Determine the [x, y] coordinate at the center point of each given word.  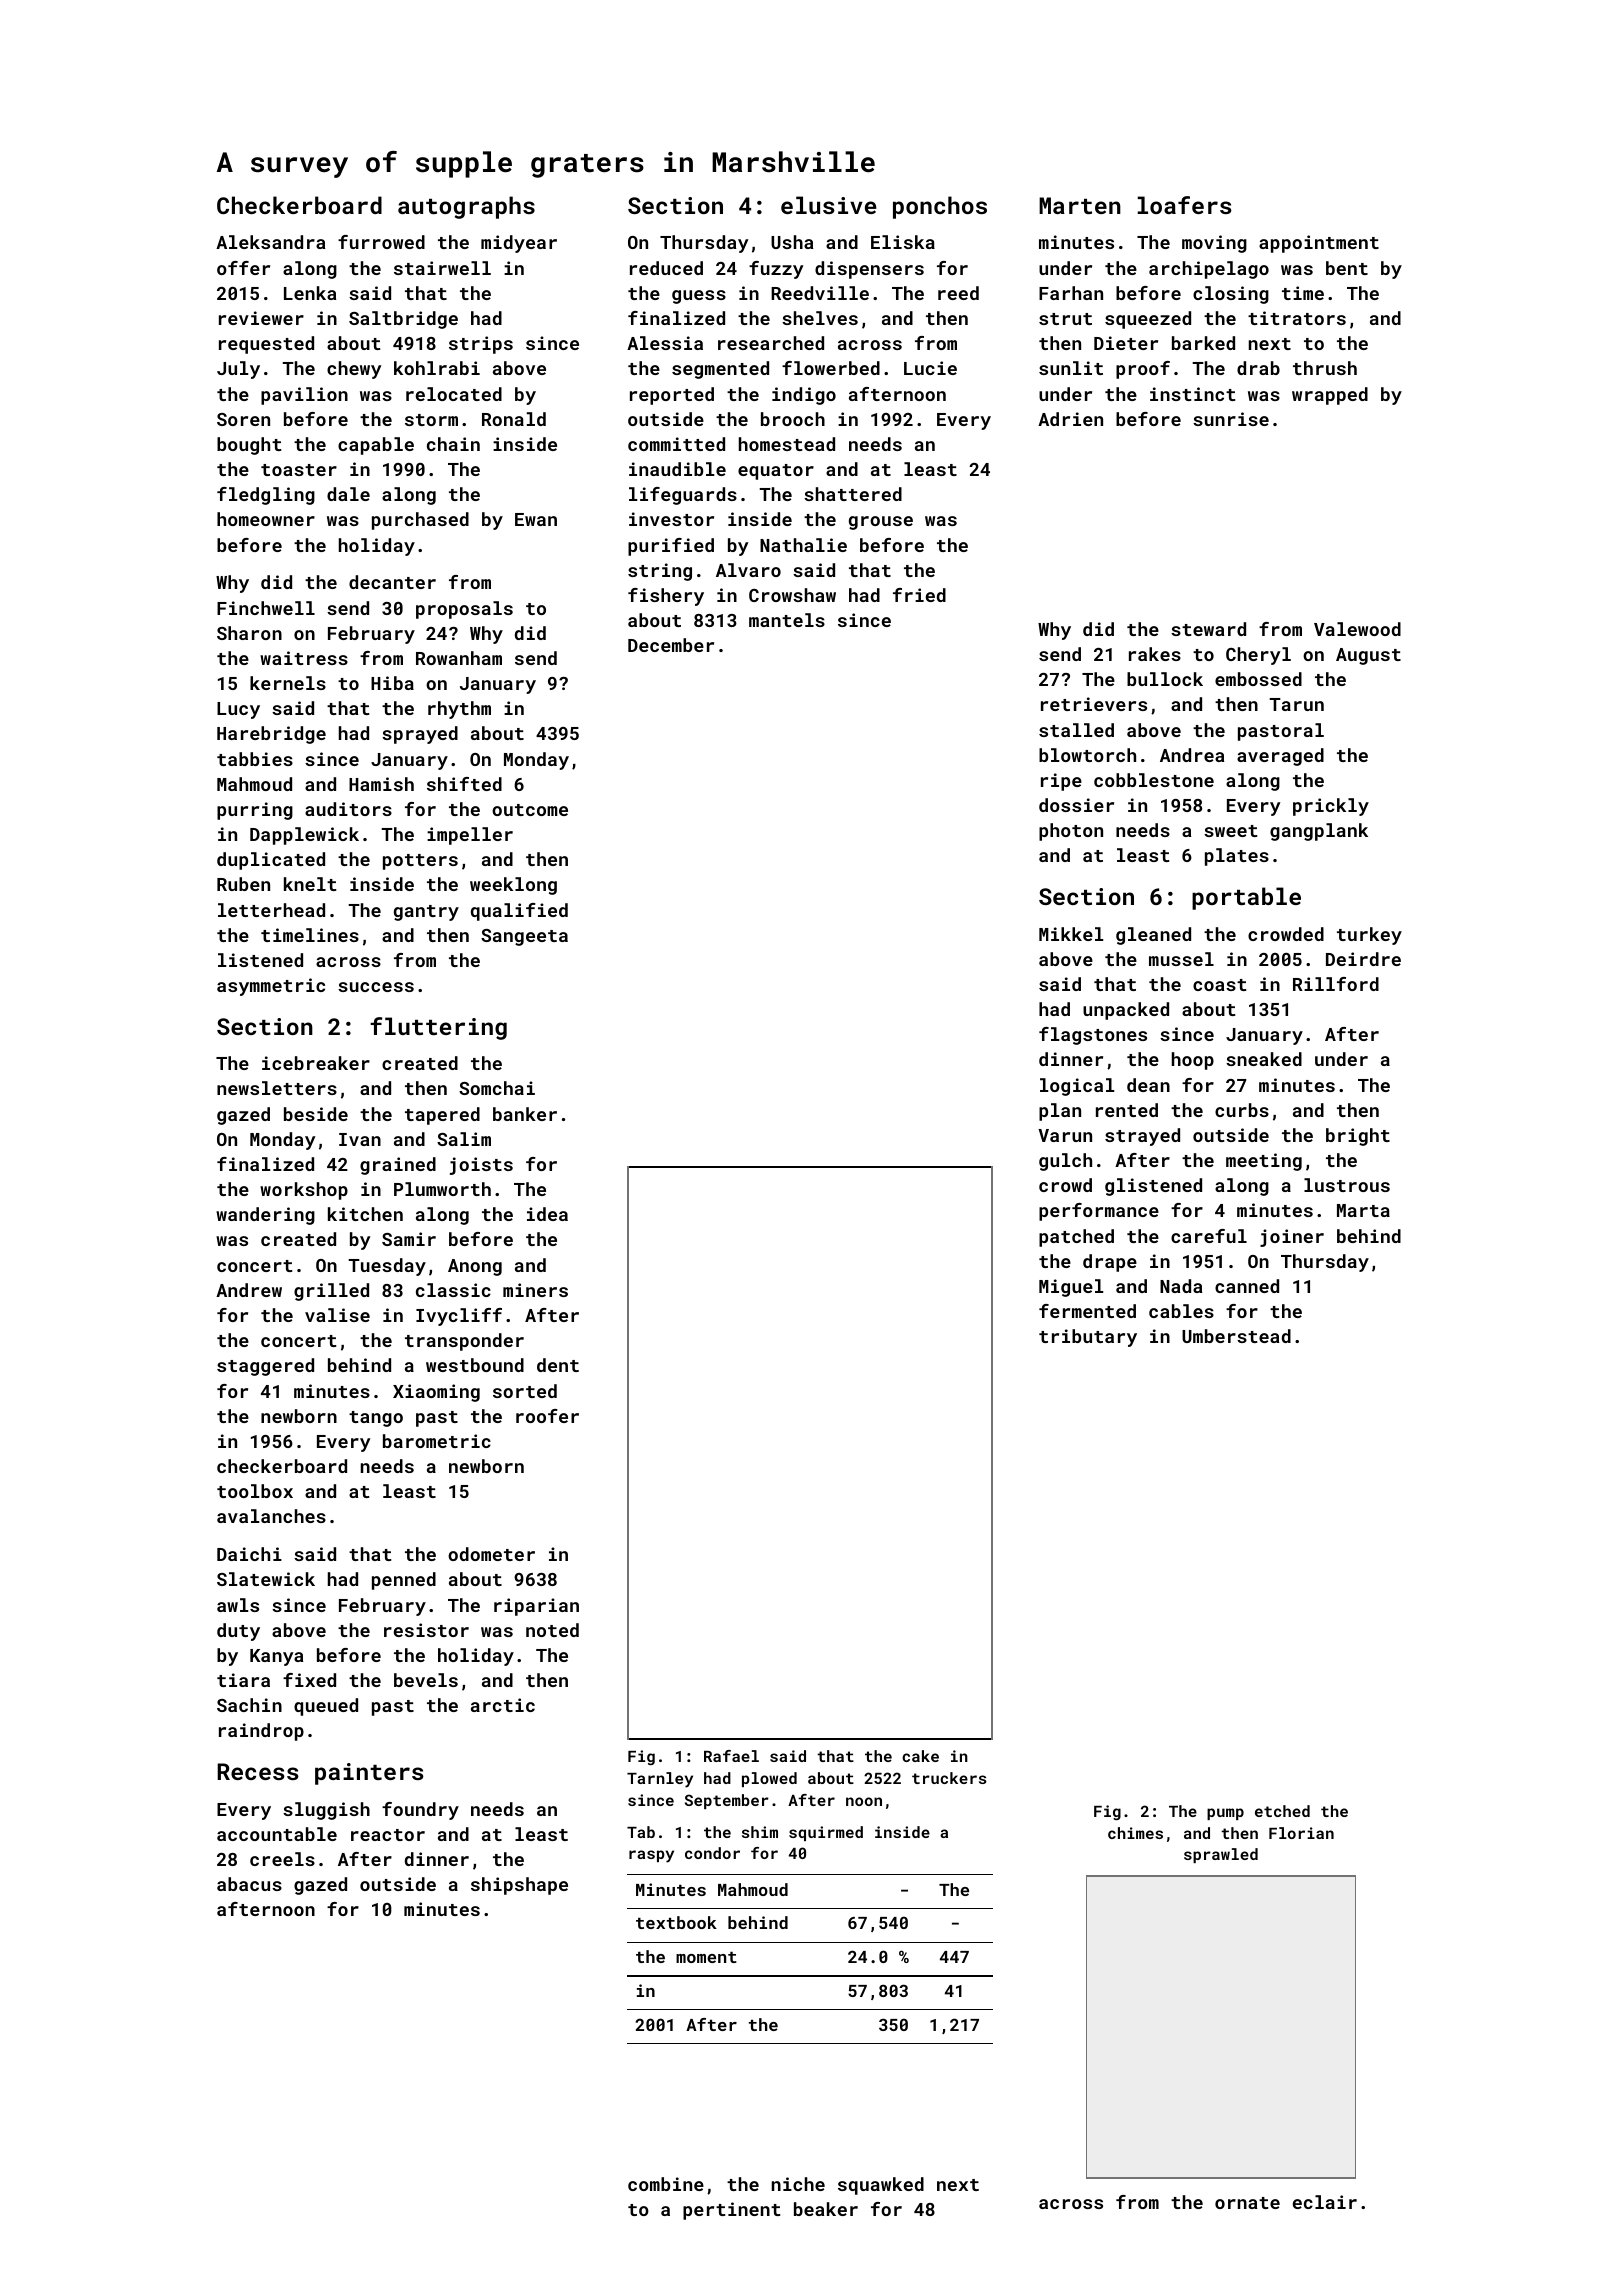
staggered [265, 1367]
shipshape [519, 1886]
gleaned [1153, 936]
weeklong [513, 886]
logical [1077, 1087]
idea [547, 1214]
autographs [466, 207]
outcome [530, 810]
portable [1246, 898]
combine [666, 2184]
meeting [1264, 1162]
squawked [881, 2186]
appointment [1319, 244]
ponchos [940, 207]
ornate [1247, 2203]
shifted [464, 784]
